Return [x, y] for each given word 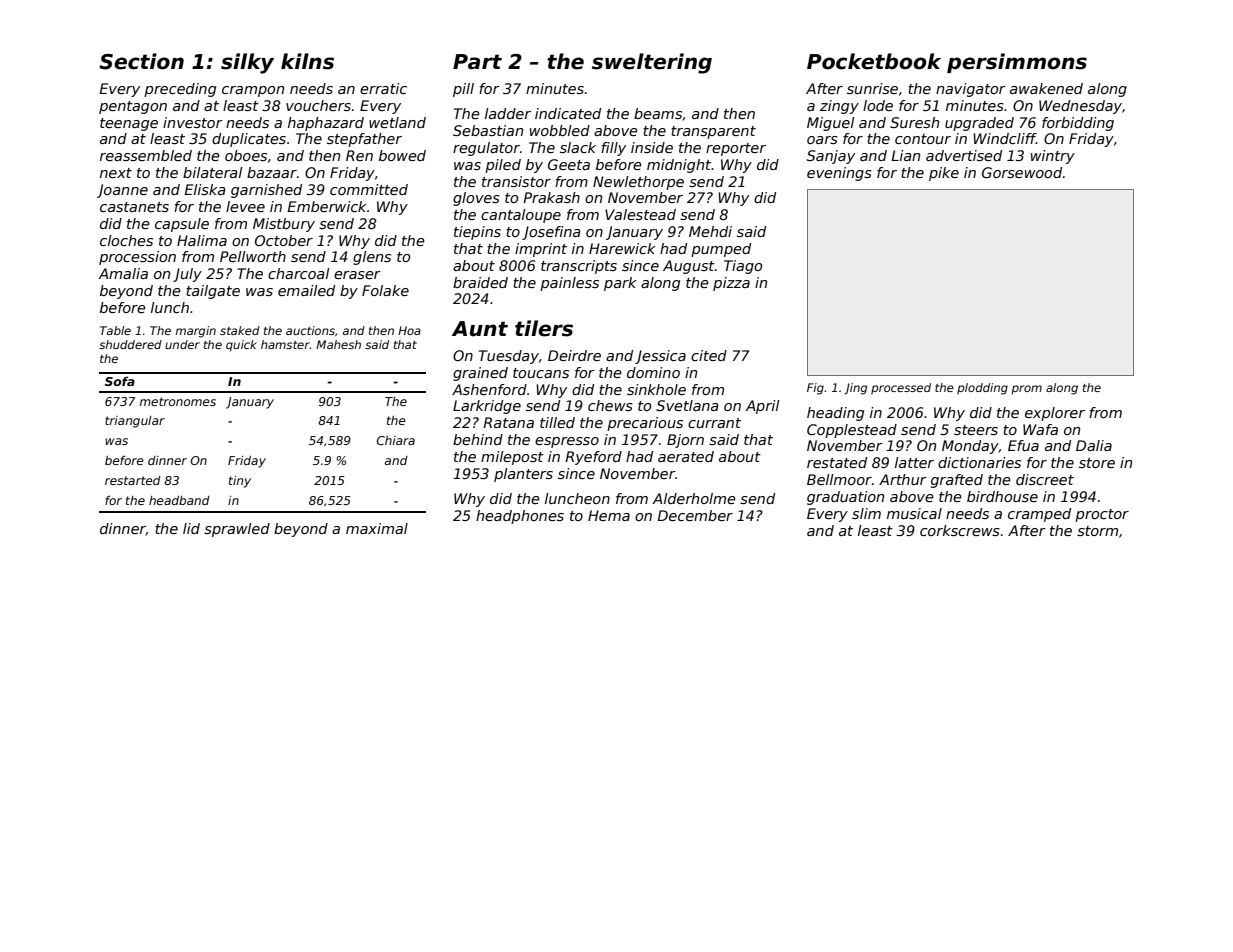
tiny [240, 482]
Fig [815, 389]
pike [944, 174]
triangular [135, 422]
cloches [126, 240]
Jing [855, 389]
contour [923, 139]
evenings [839, 174]
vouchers [318, 105]
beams [658, 113]
